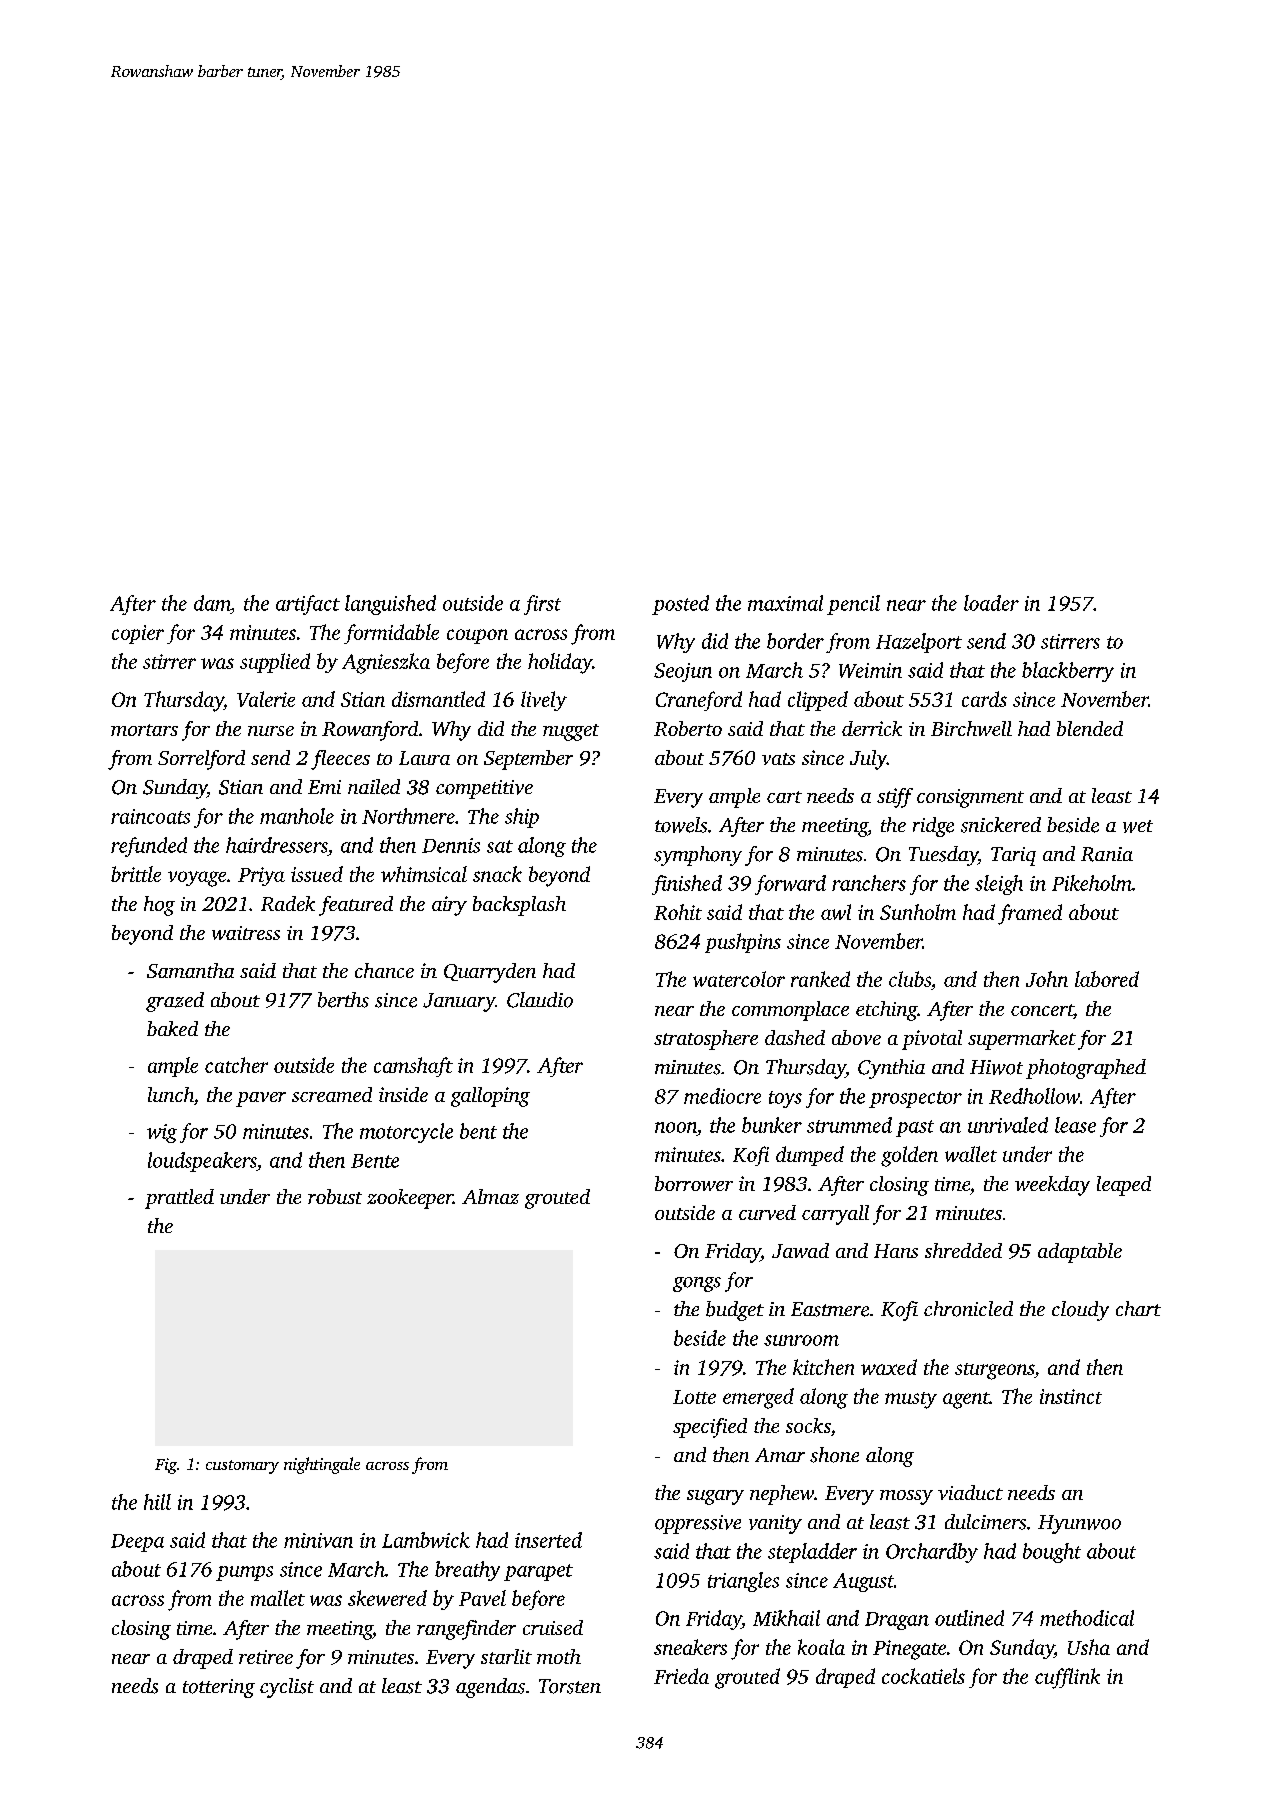  Describe the element at coordinates (1071, 1396) in the screenshot. I see `instinct` at that location.
